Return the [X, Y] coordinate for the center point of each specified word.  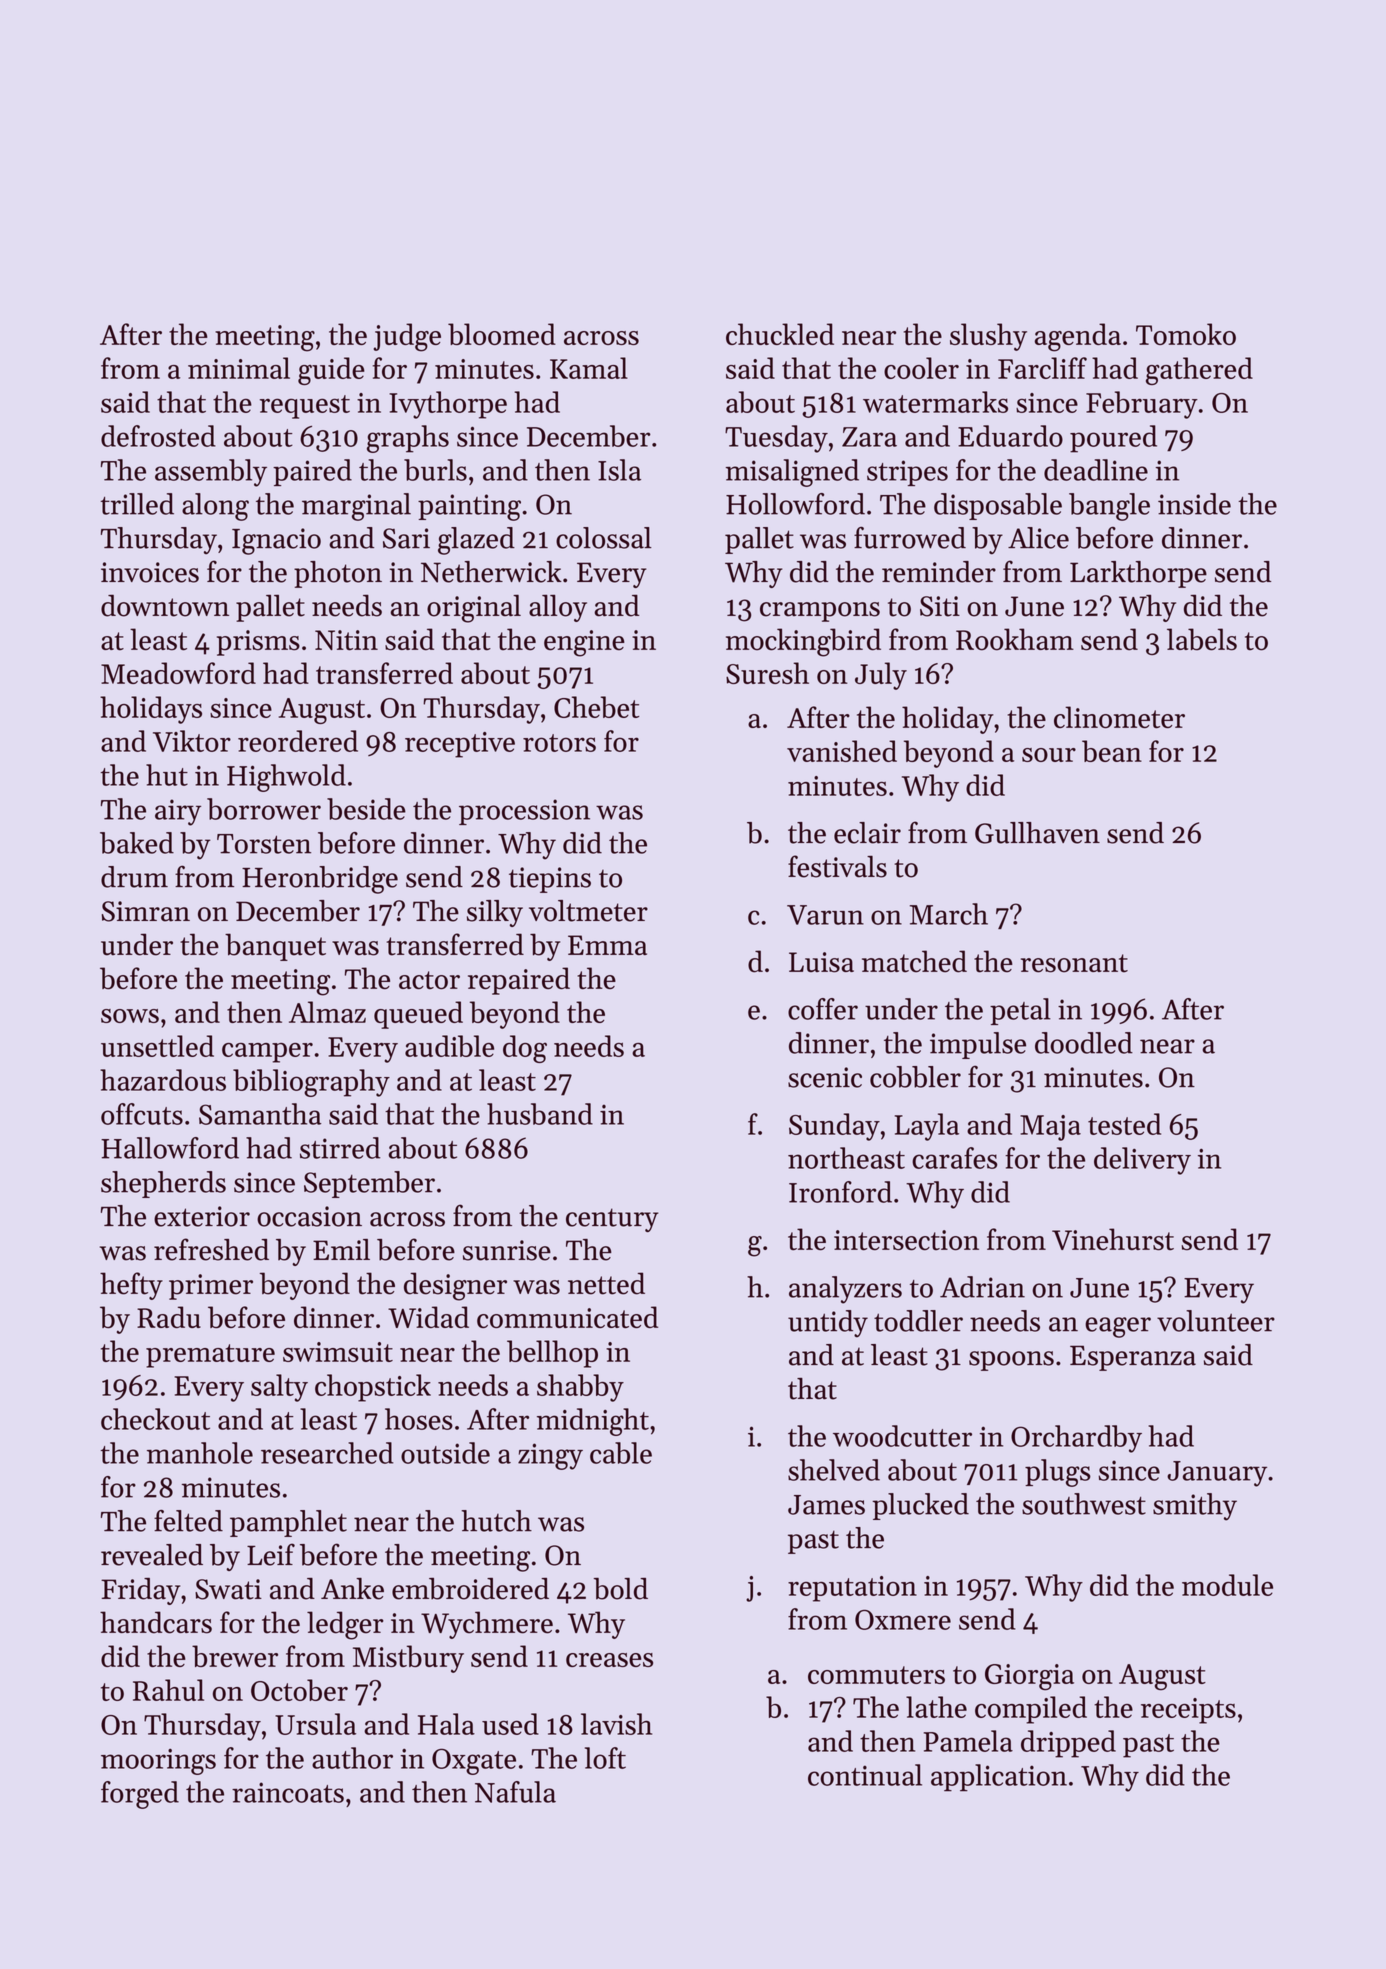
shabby [580, 1388]
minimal [239, 368]
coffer [823, 1009]
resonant [1074, 963]
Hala [446, 1724]
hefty [131, 1286]
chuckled [780, 334]
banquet [275, 947]
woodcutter [902, 1436]
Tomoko [1186, 334]
